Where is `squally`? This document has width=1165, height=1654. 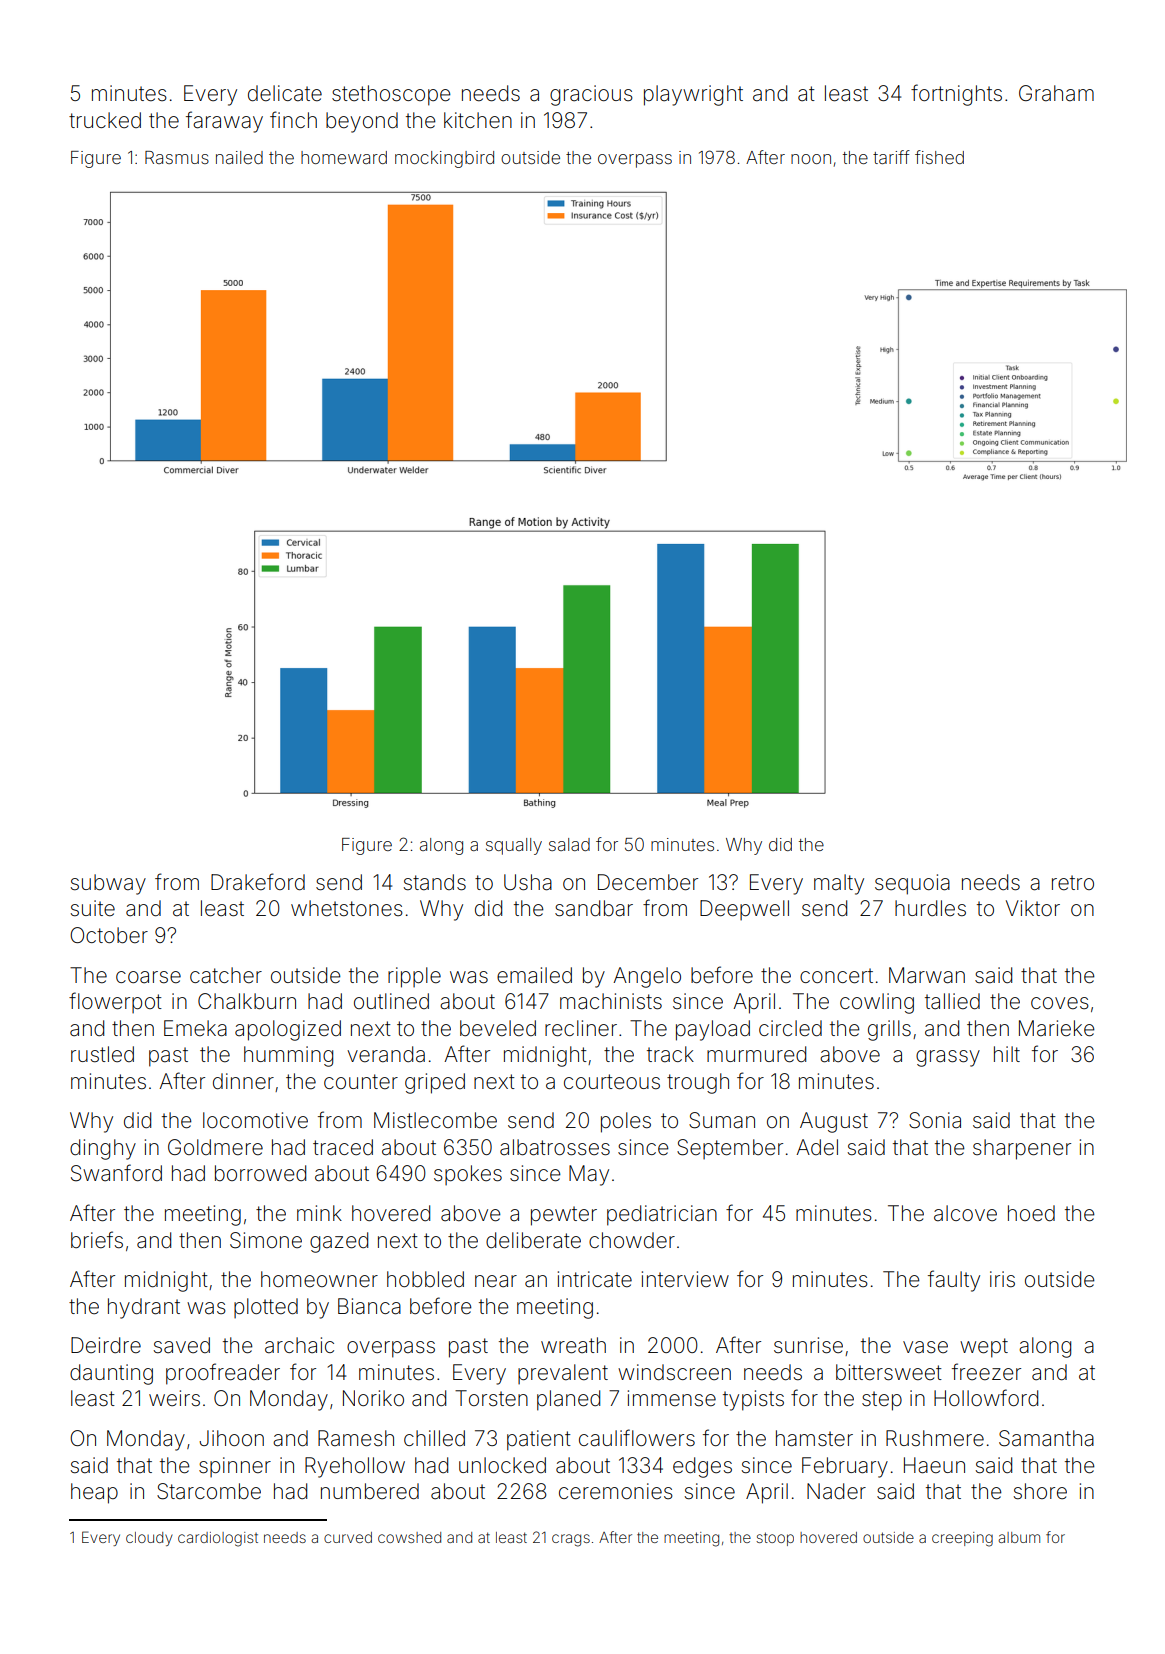
squally is located at coordinates (514, 846).
